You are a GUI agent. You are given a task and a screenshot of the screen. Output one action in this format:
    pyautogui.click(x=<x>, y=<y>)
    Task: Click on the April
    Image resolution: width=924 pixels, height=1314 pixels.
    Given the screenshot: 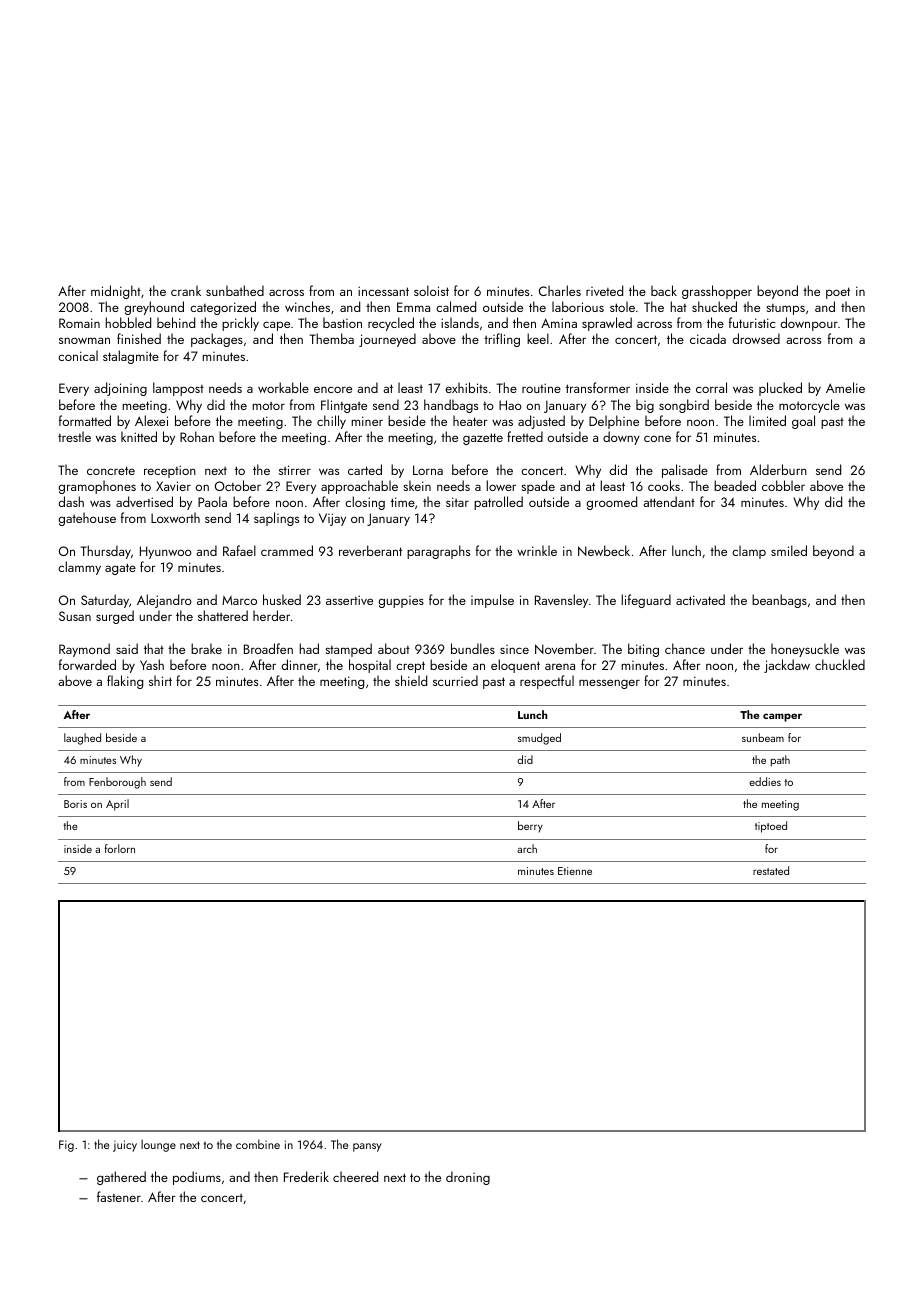 What is the action you would take?
    pyautogui.click(x=117, y=805)
